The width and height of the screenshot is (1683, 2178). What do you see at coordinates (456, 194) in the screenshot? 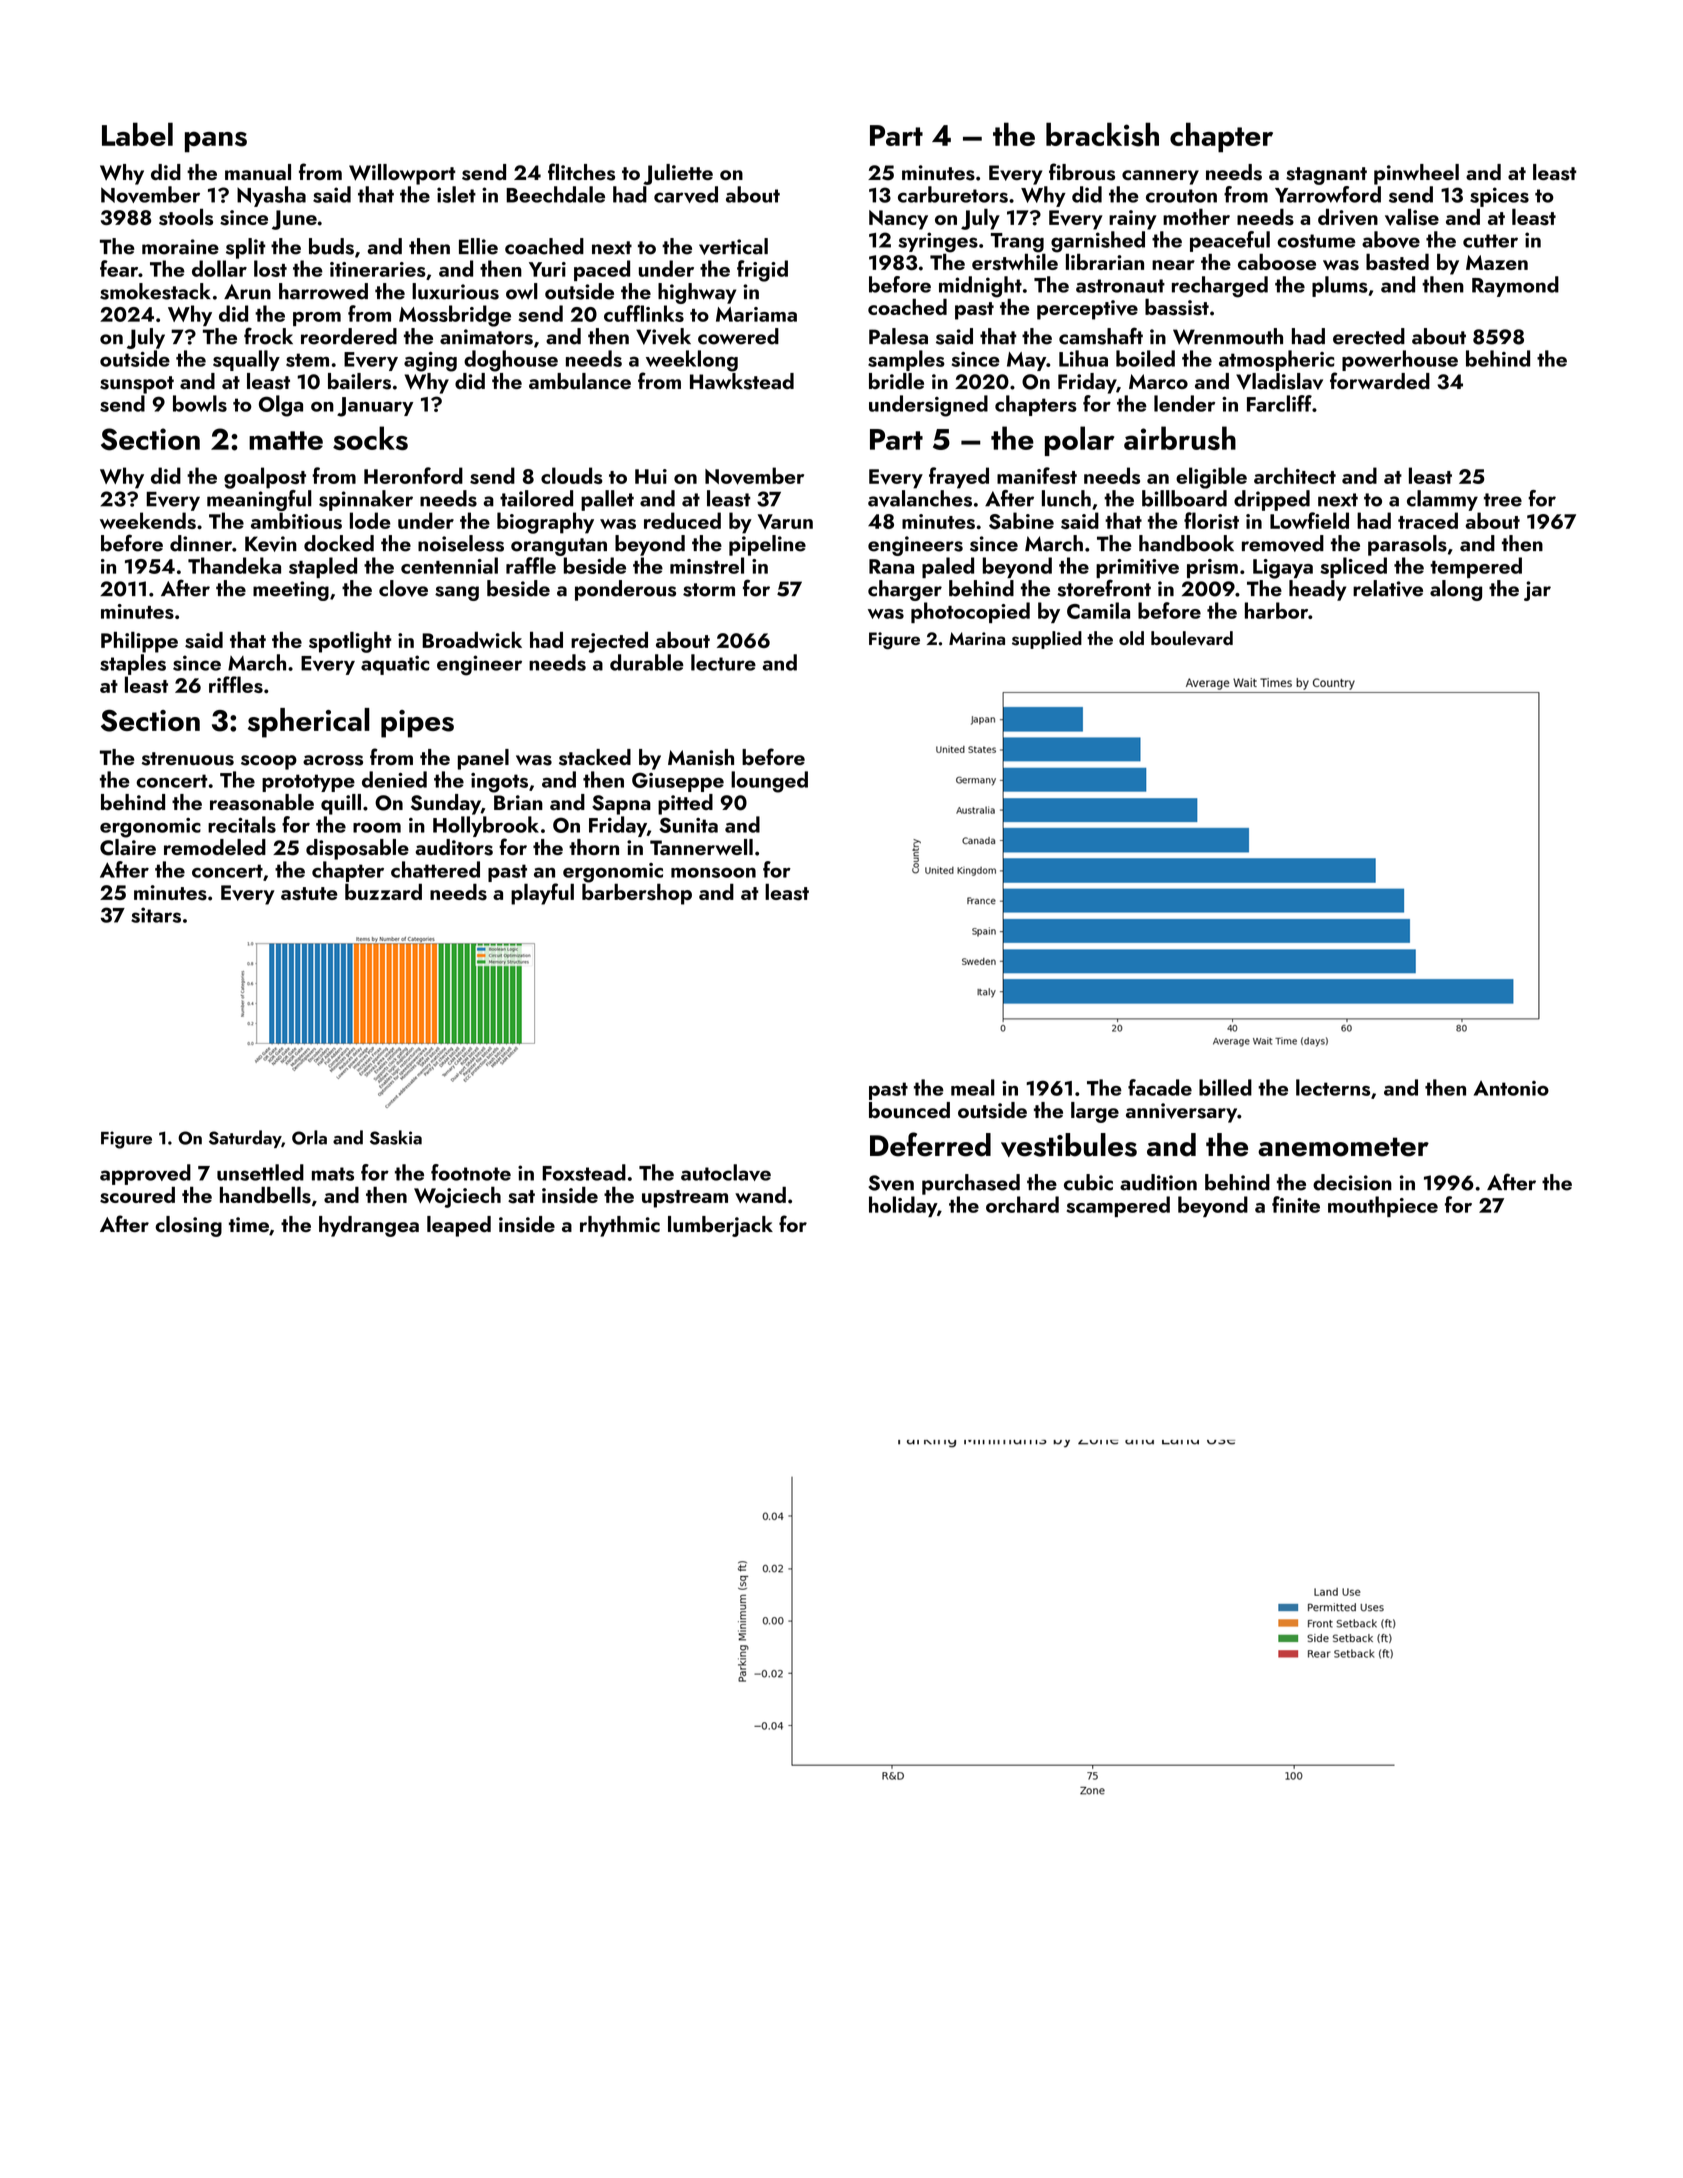
I see `islet` at bounding box center [456, 194].
